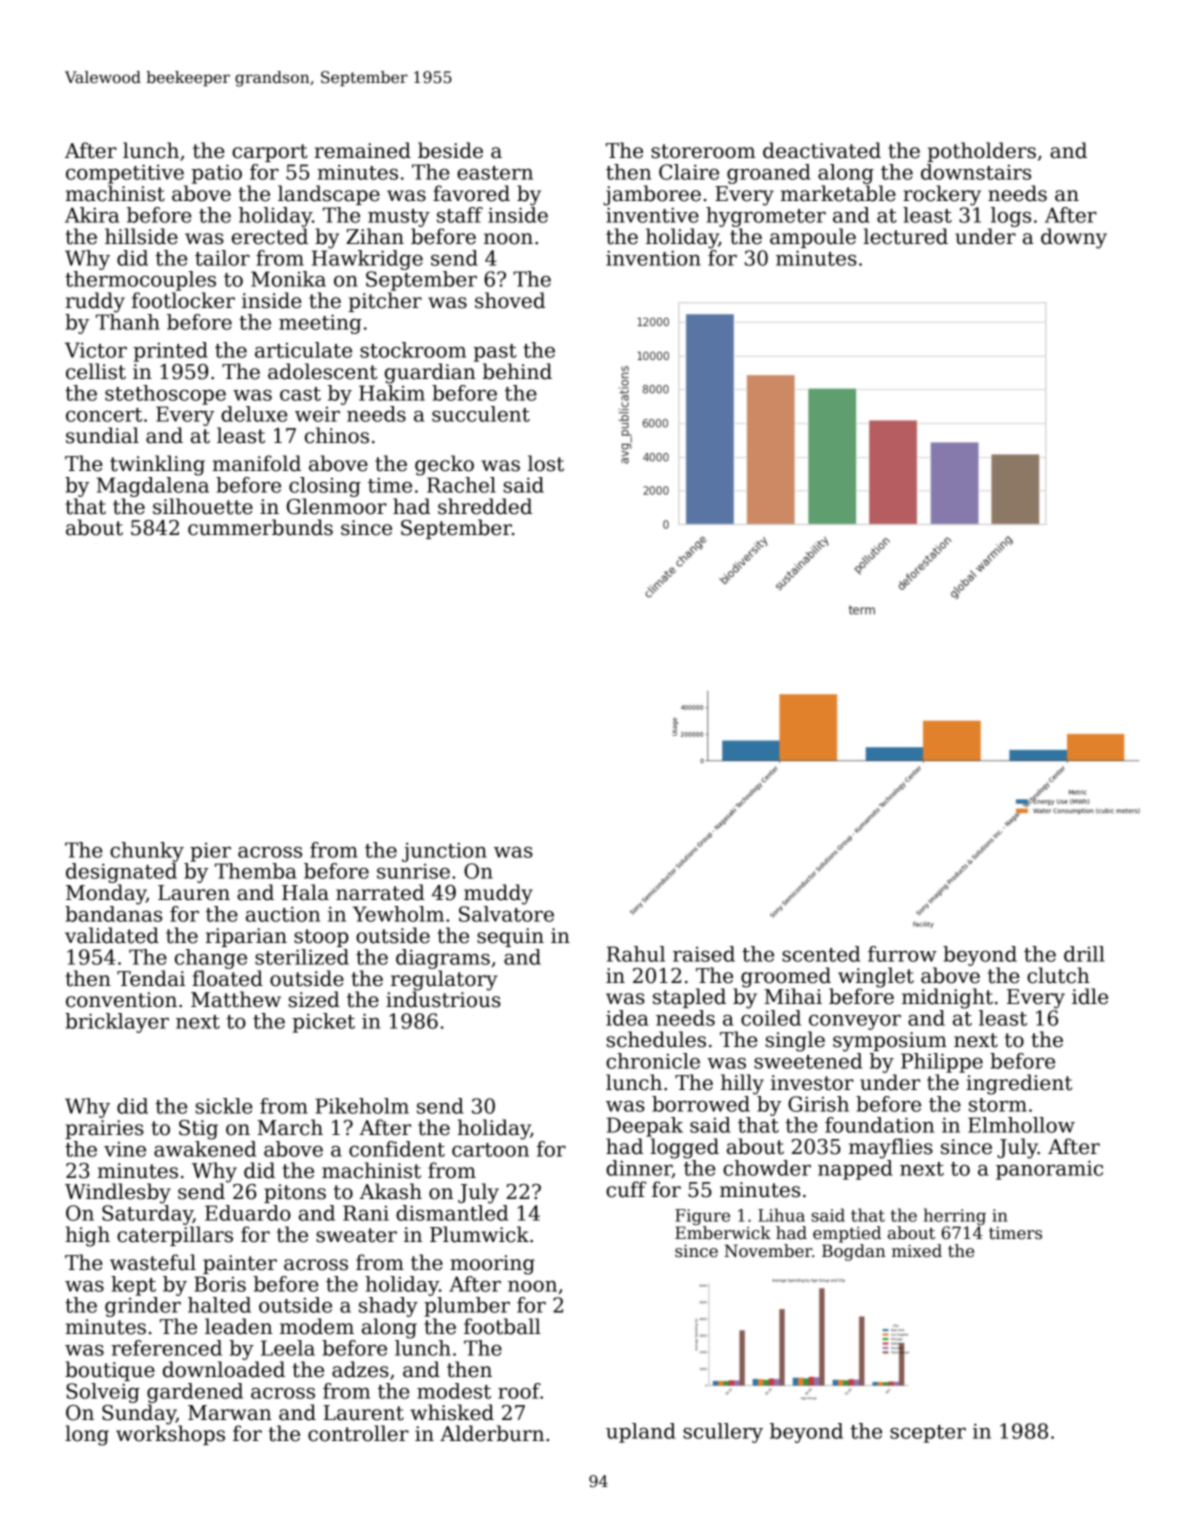  I want to click on workshops, so click(170, 1435).
